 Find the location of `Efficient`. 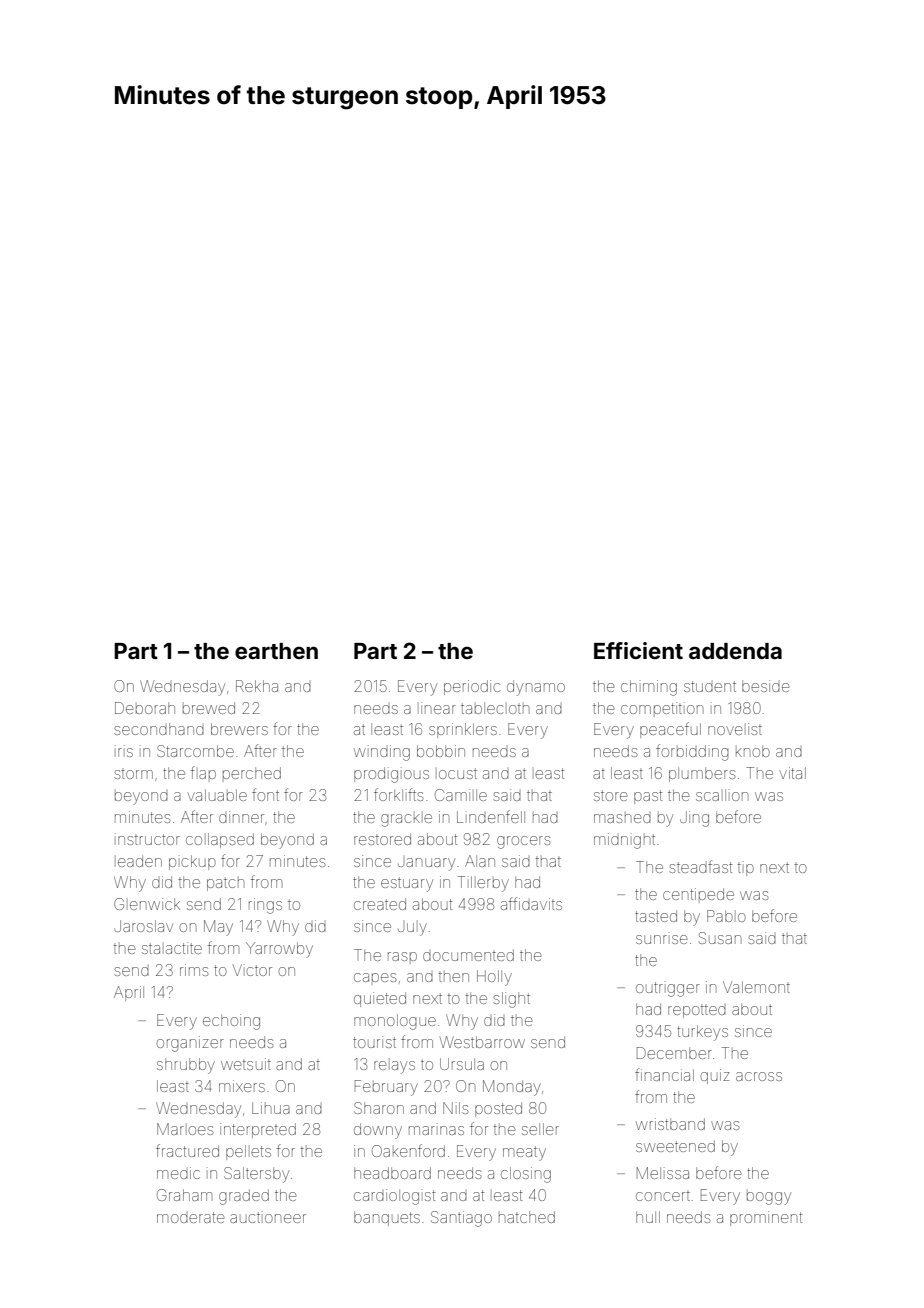

Efficient is located at coordinates (638, 650).
